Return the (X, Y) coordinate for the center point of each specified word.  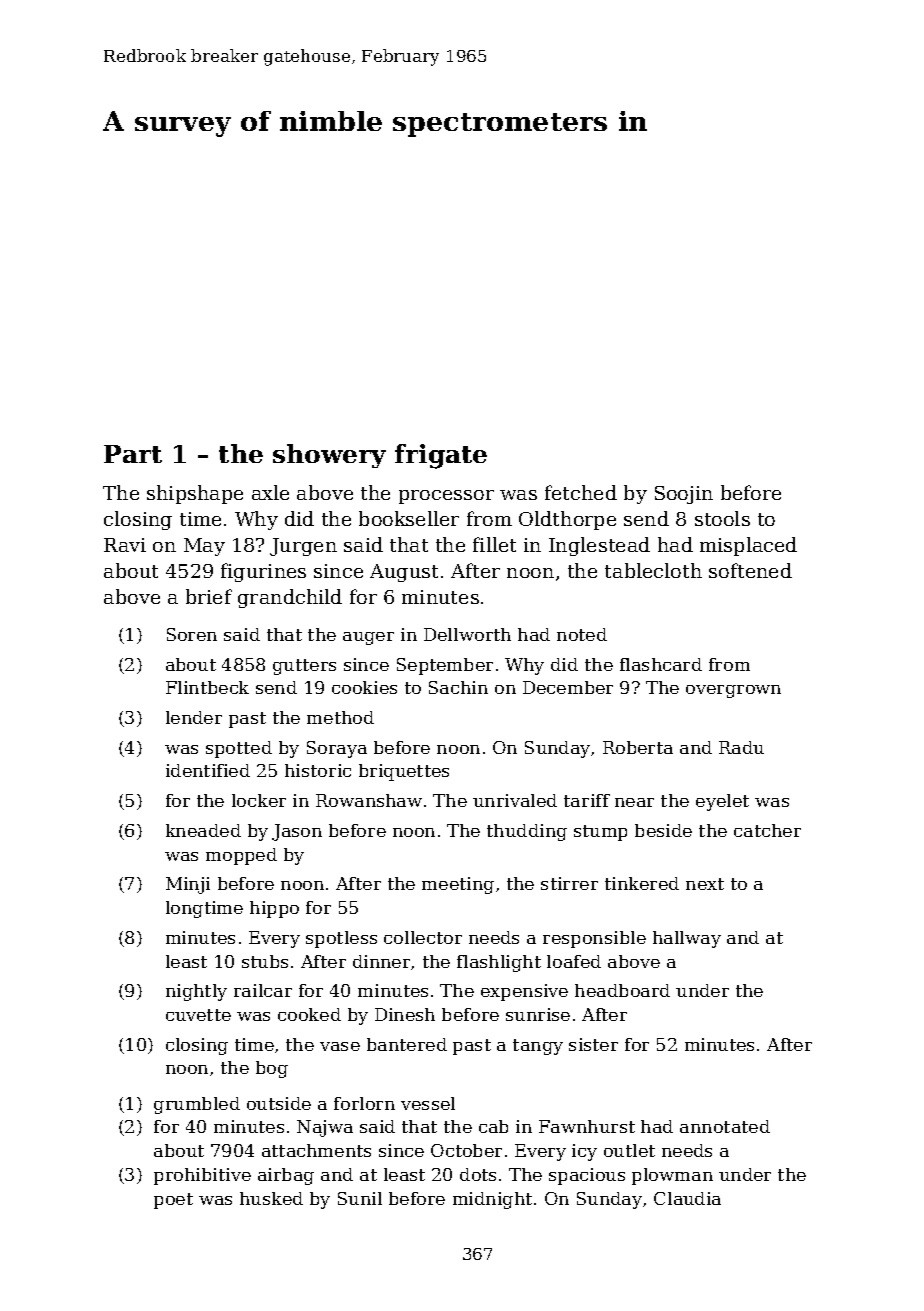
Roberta (638, 747)
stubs (265, 961)
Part (133, 454)
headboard (622, 990)
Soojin (684, 495)
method (340, 717)
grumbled (197, 1105)
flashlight (499, 963)
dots (478, 1174)
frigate (441, 456)
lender (194, 717)
